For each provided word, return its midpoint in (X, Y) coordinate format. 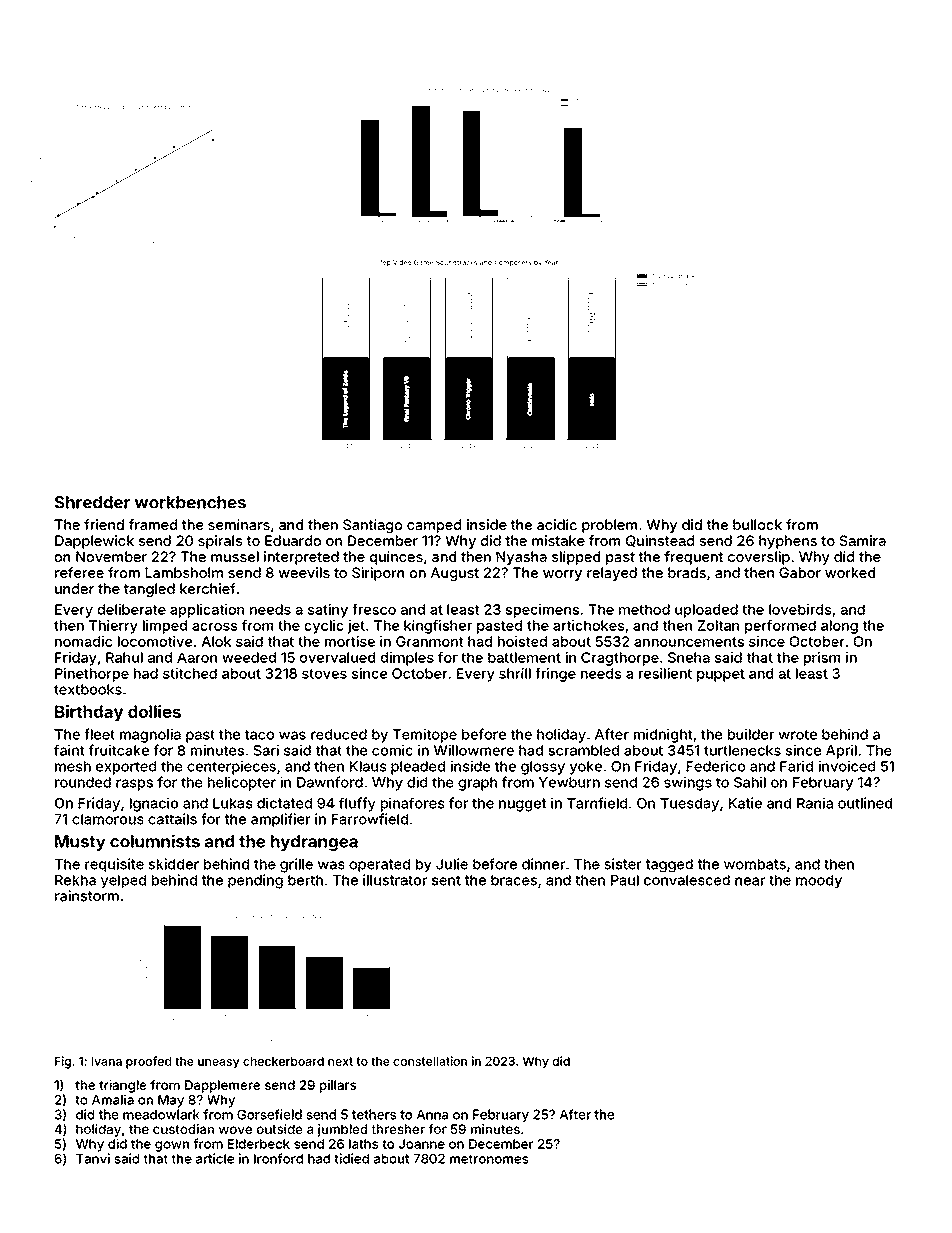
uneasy (218, 1064)
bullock (757, 524)
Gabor (800, 572)
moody (819, 881)
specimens (542, 611)
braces (514, 880)
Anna (432, 1114)
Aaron (197, 657)
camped (434, 526)
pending (255, 881)
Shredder (92, 502)
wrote (798, 735)
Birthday (89, 713)
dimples (407, 659)
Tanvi (93, 1158)
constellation (430, 1061)
